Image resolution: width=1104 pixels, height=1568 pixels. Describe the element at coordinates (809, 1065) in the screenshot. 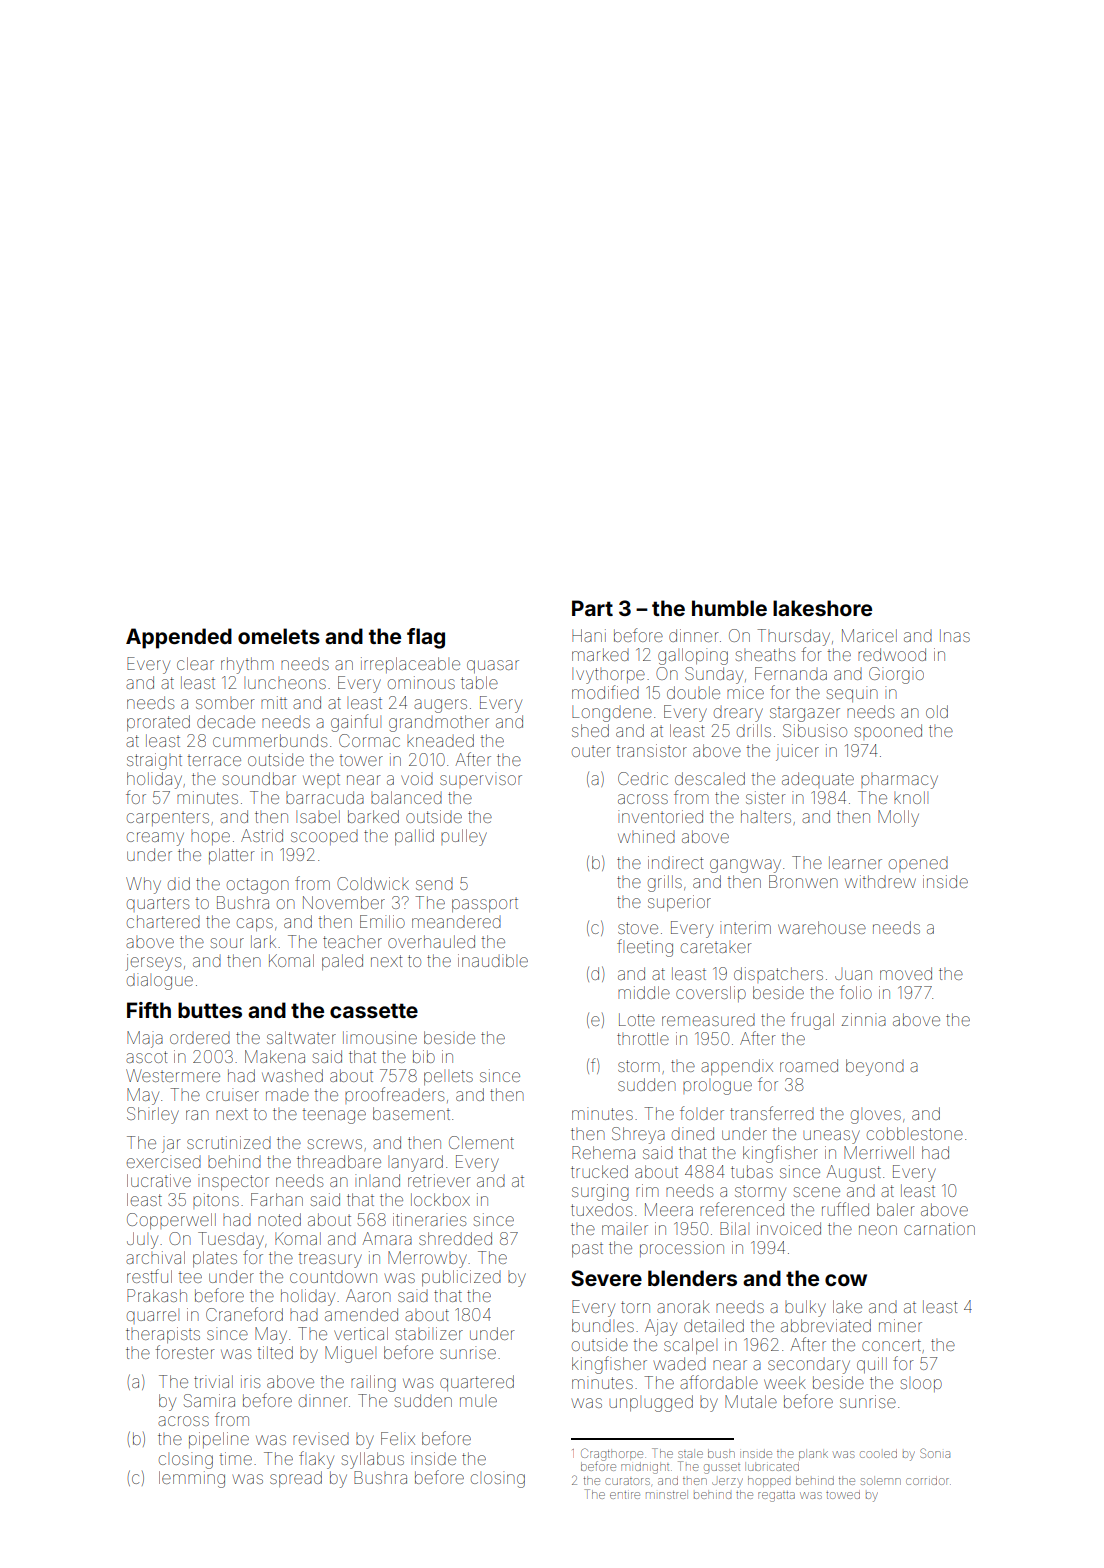

I see `roamed` at that location.
